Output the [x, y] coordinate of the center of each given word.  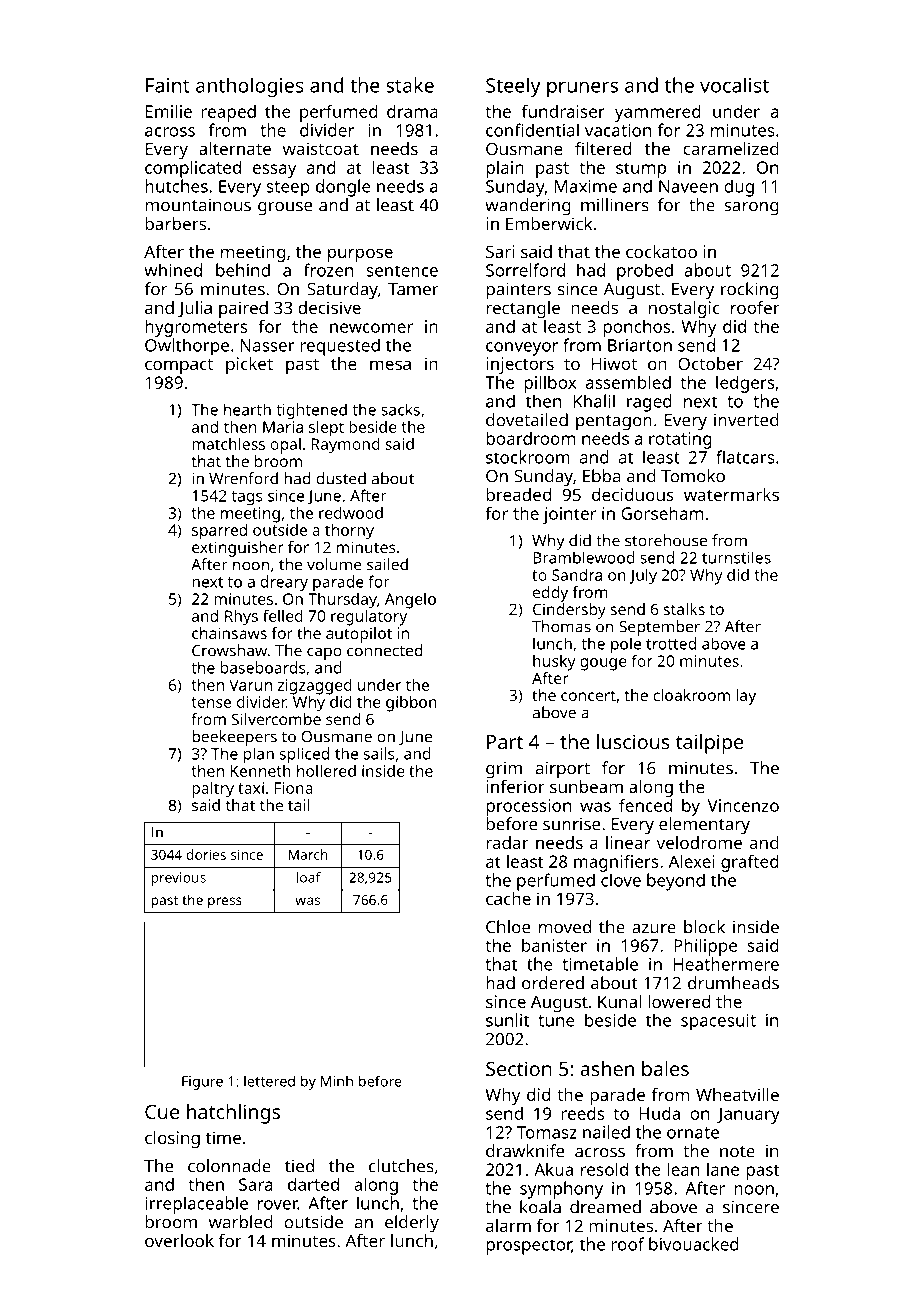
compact [179, 366]
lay [746, 697]
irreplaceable [196, 1205]
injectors [520, 365]
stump [641, 170]
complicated [193, 169]
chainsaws [229, 633]
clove [621, 880]
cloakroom [691, 695]
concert [588, 695]
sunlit [507, 1020]
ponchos [636, 328]
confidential [532, 130]
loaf [309, 877]
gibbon [411, 704]
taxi [251, 788]
